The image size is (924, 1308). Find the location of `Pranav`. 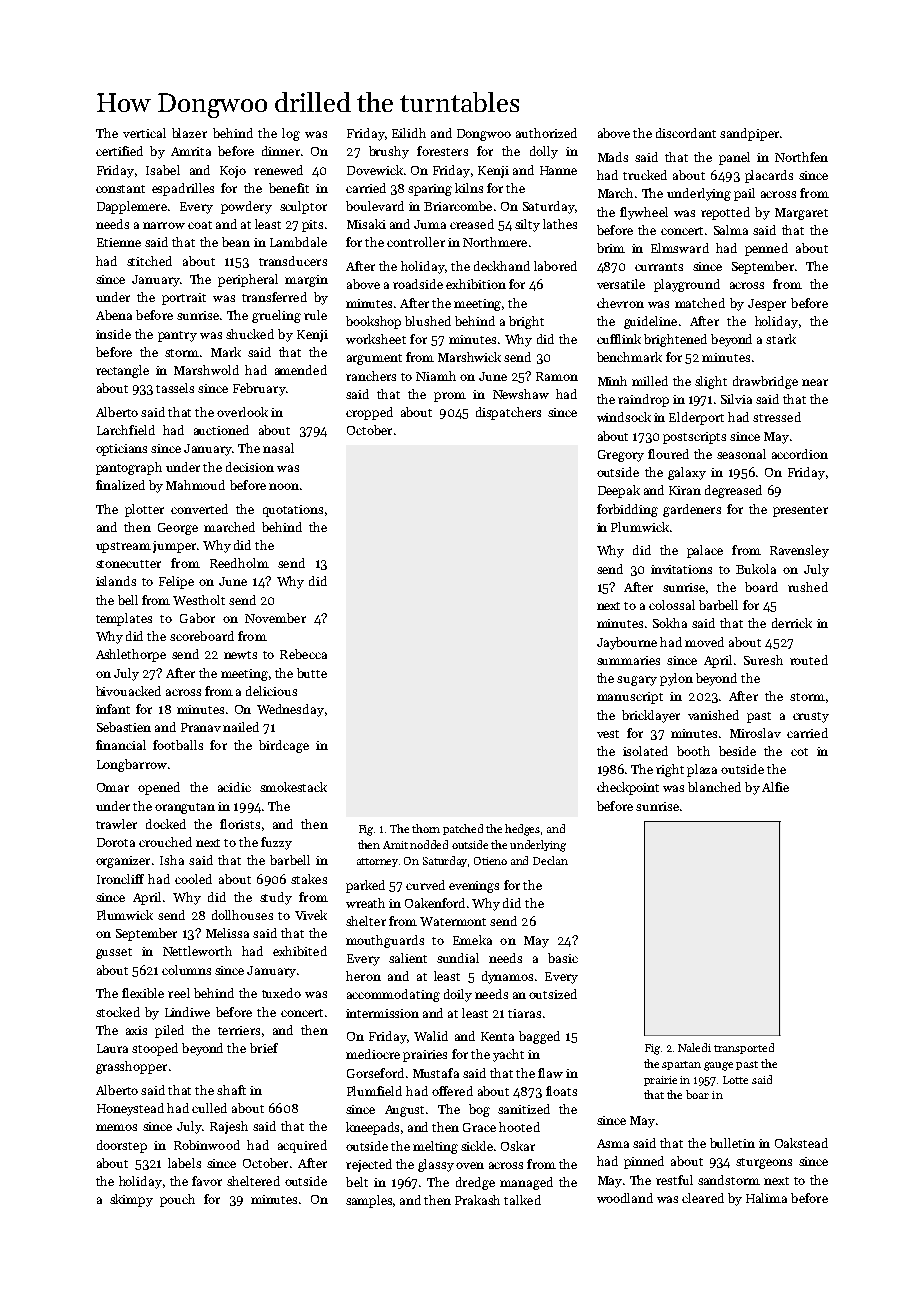

Pranav is located at coordinates (201, 727).
